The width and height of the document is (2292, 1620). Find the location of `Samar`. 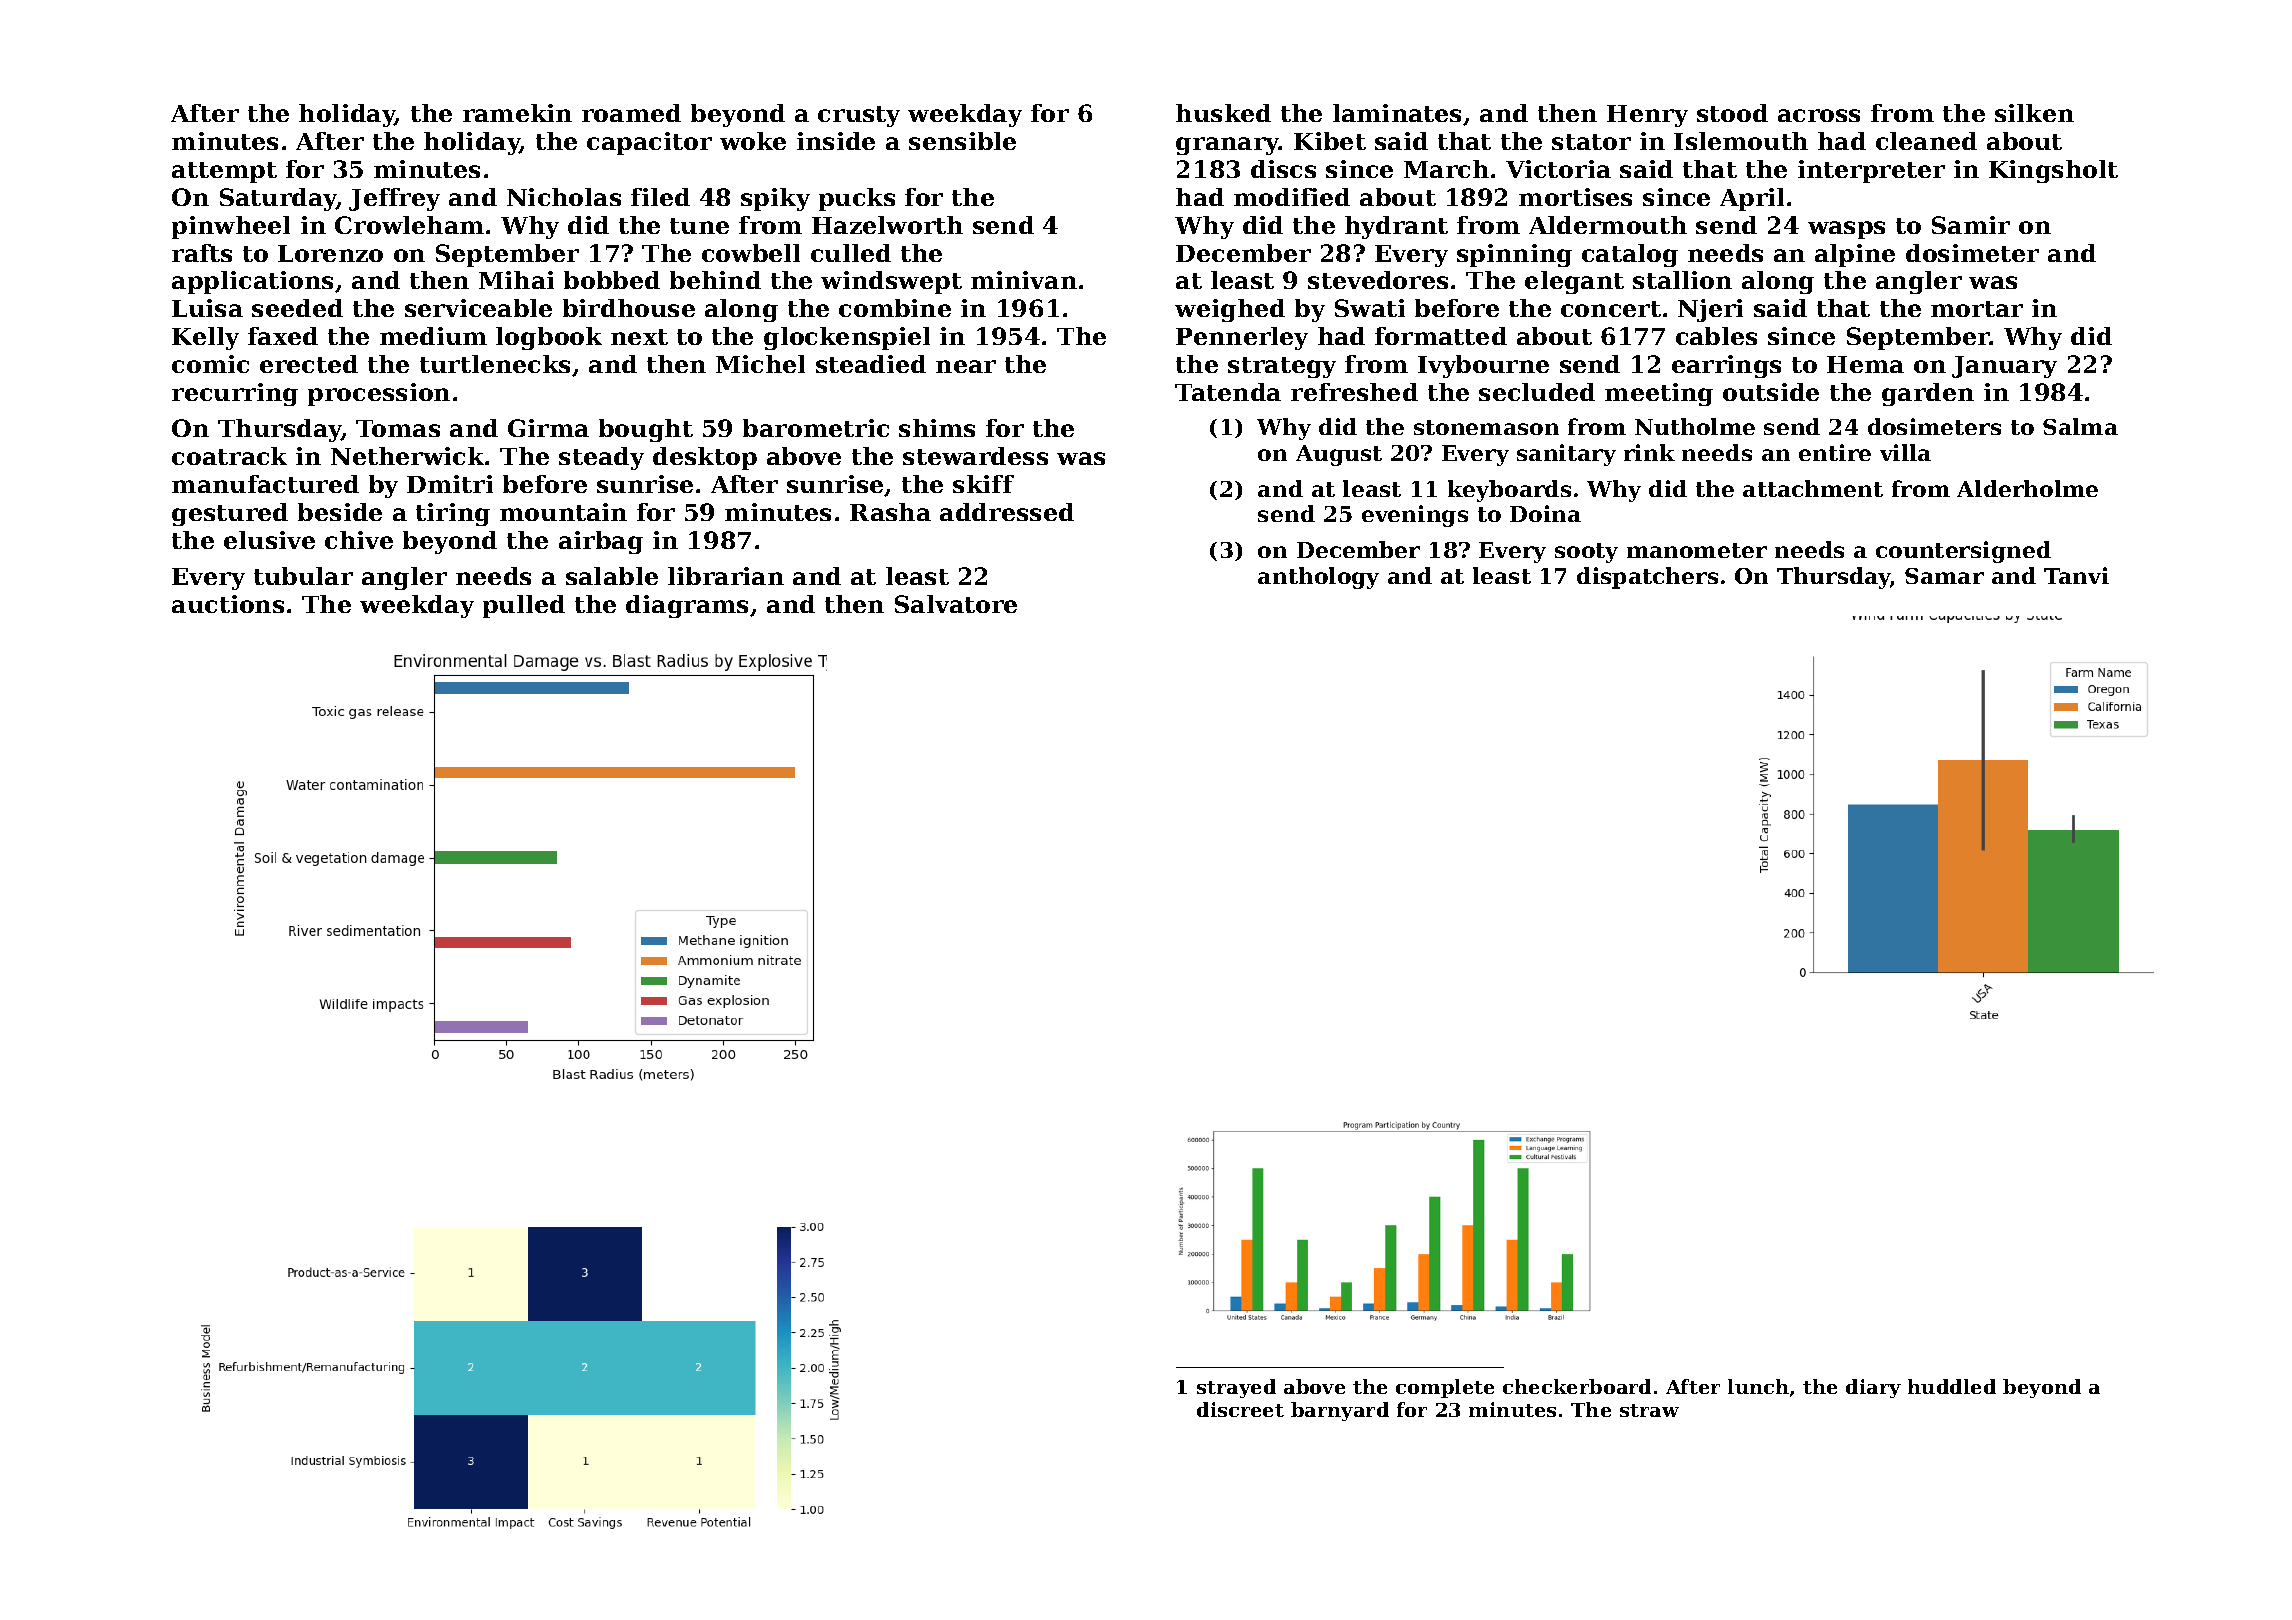

Samar is located at coordinates (1944, 576).
